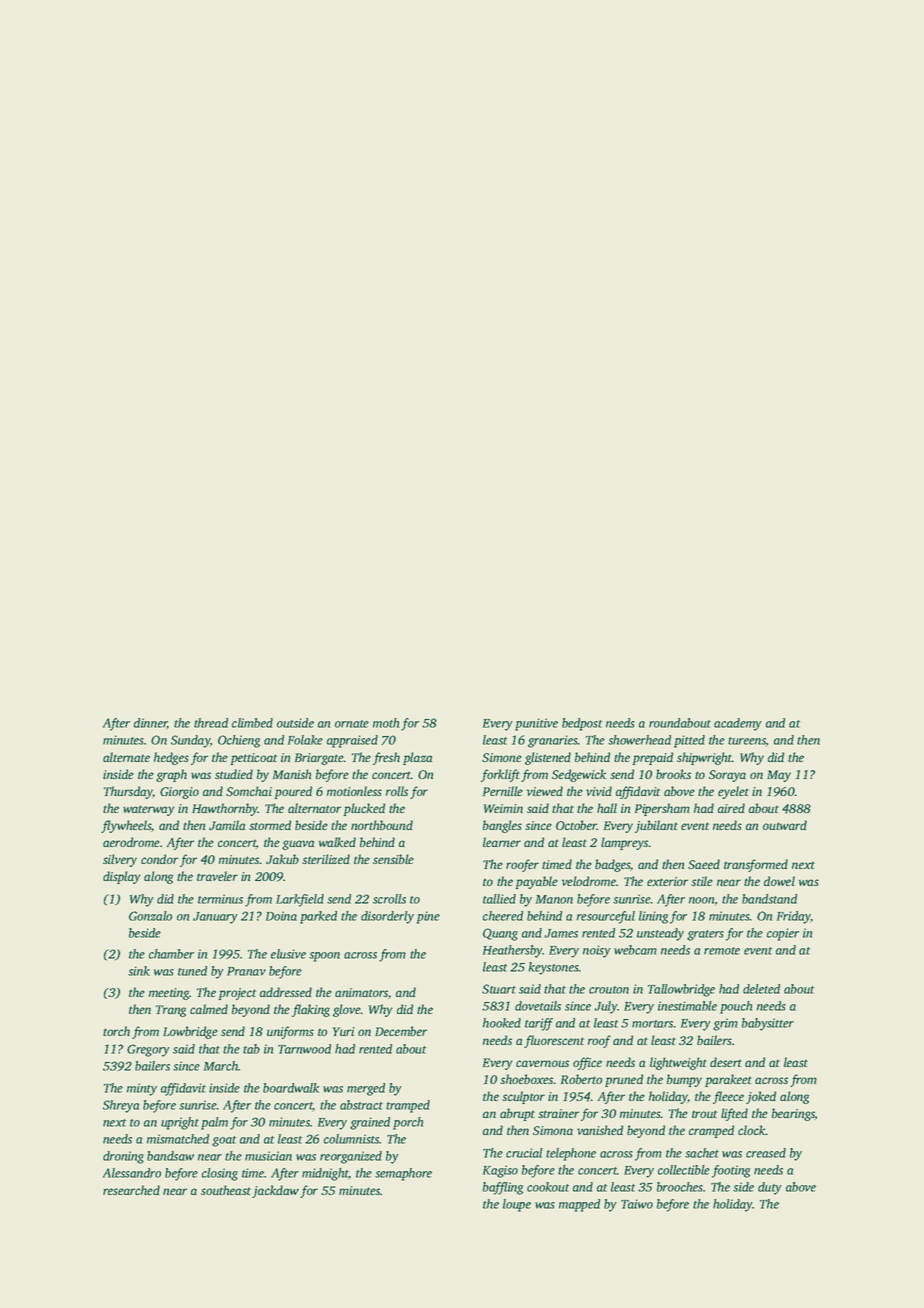 The height and width of the image is (1308, 924). Describe the element at coordinates (727, 776) in the image. I see `Soraya` at that location.
